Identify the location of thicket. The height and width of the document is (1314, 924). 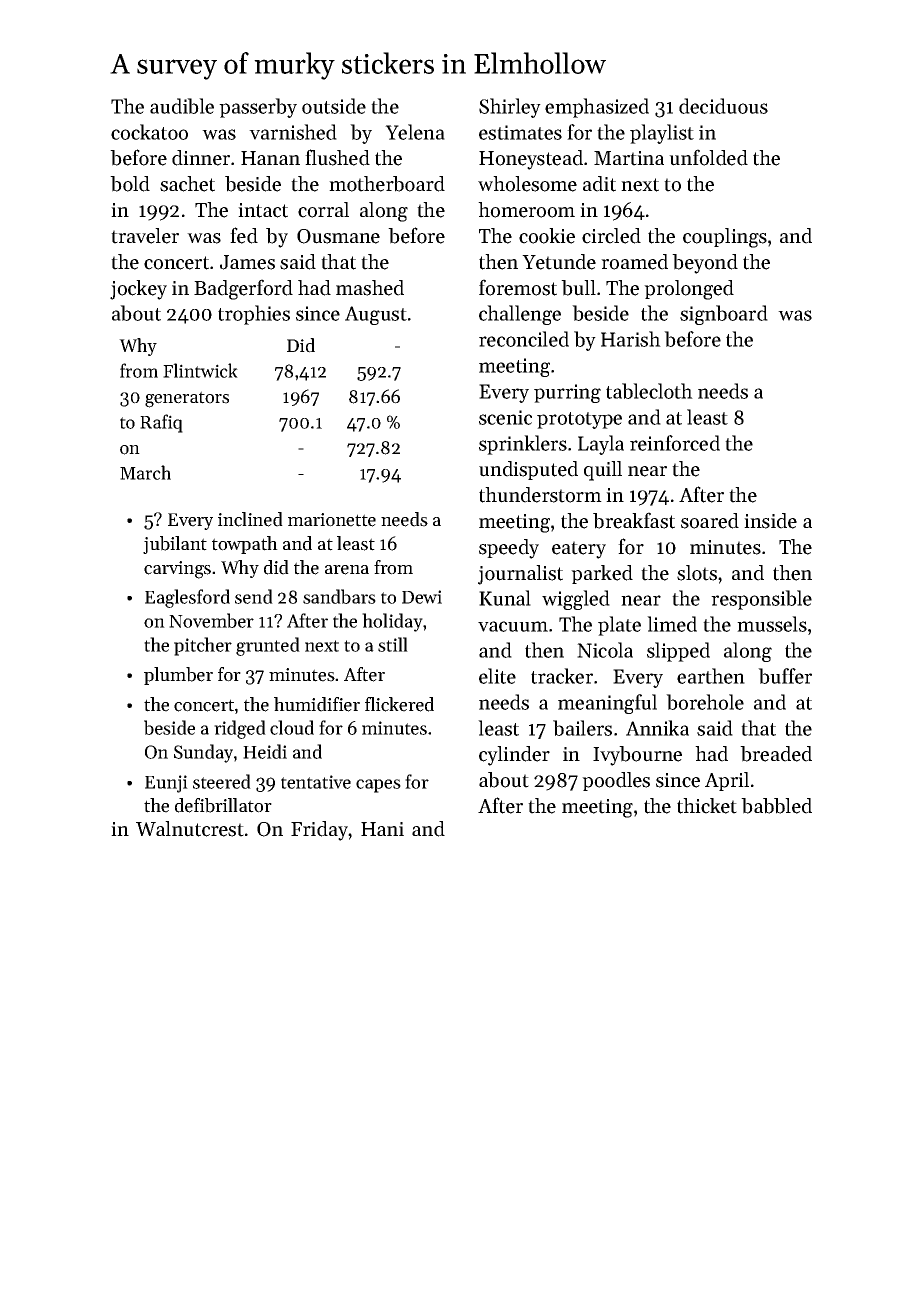
(707, 806).
